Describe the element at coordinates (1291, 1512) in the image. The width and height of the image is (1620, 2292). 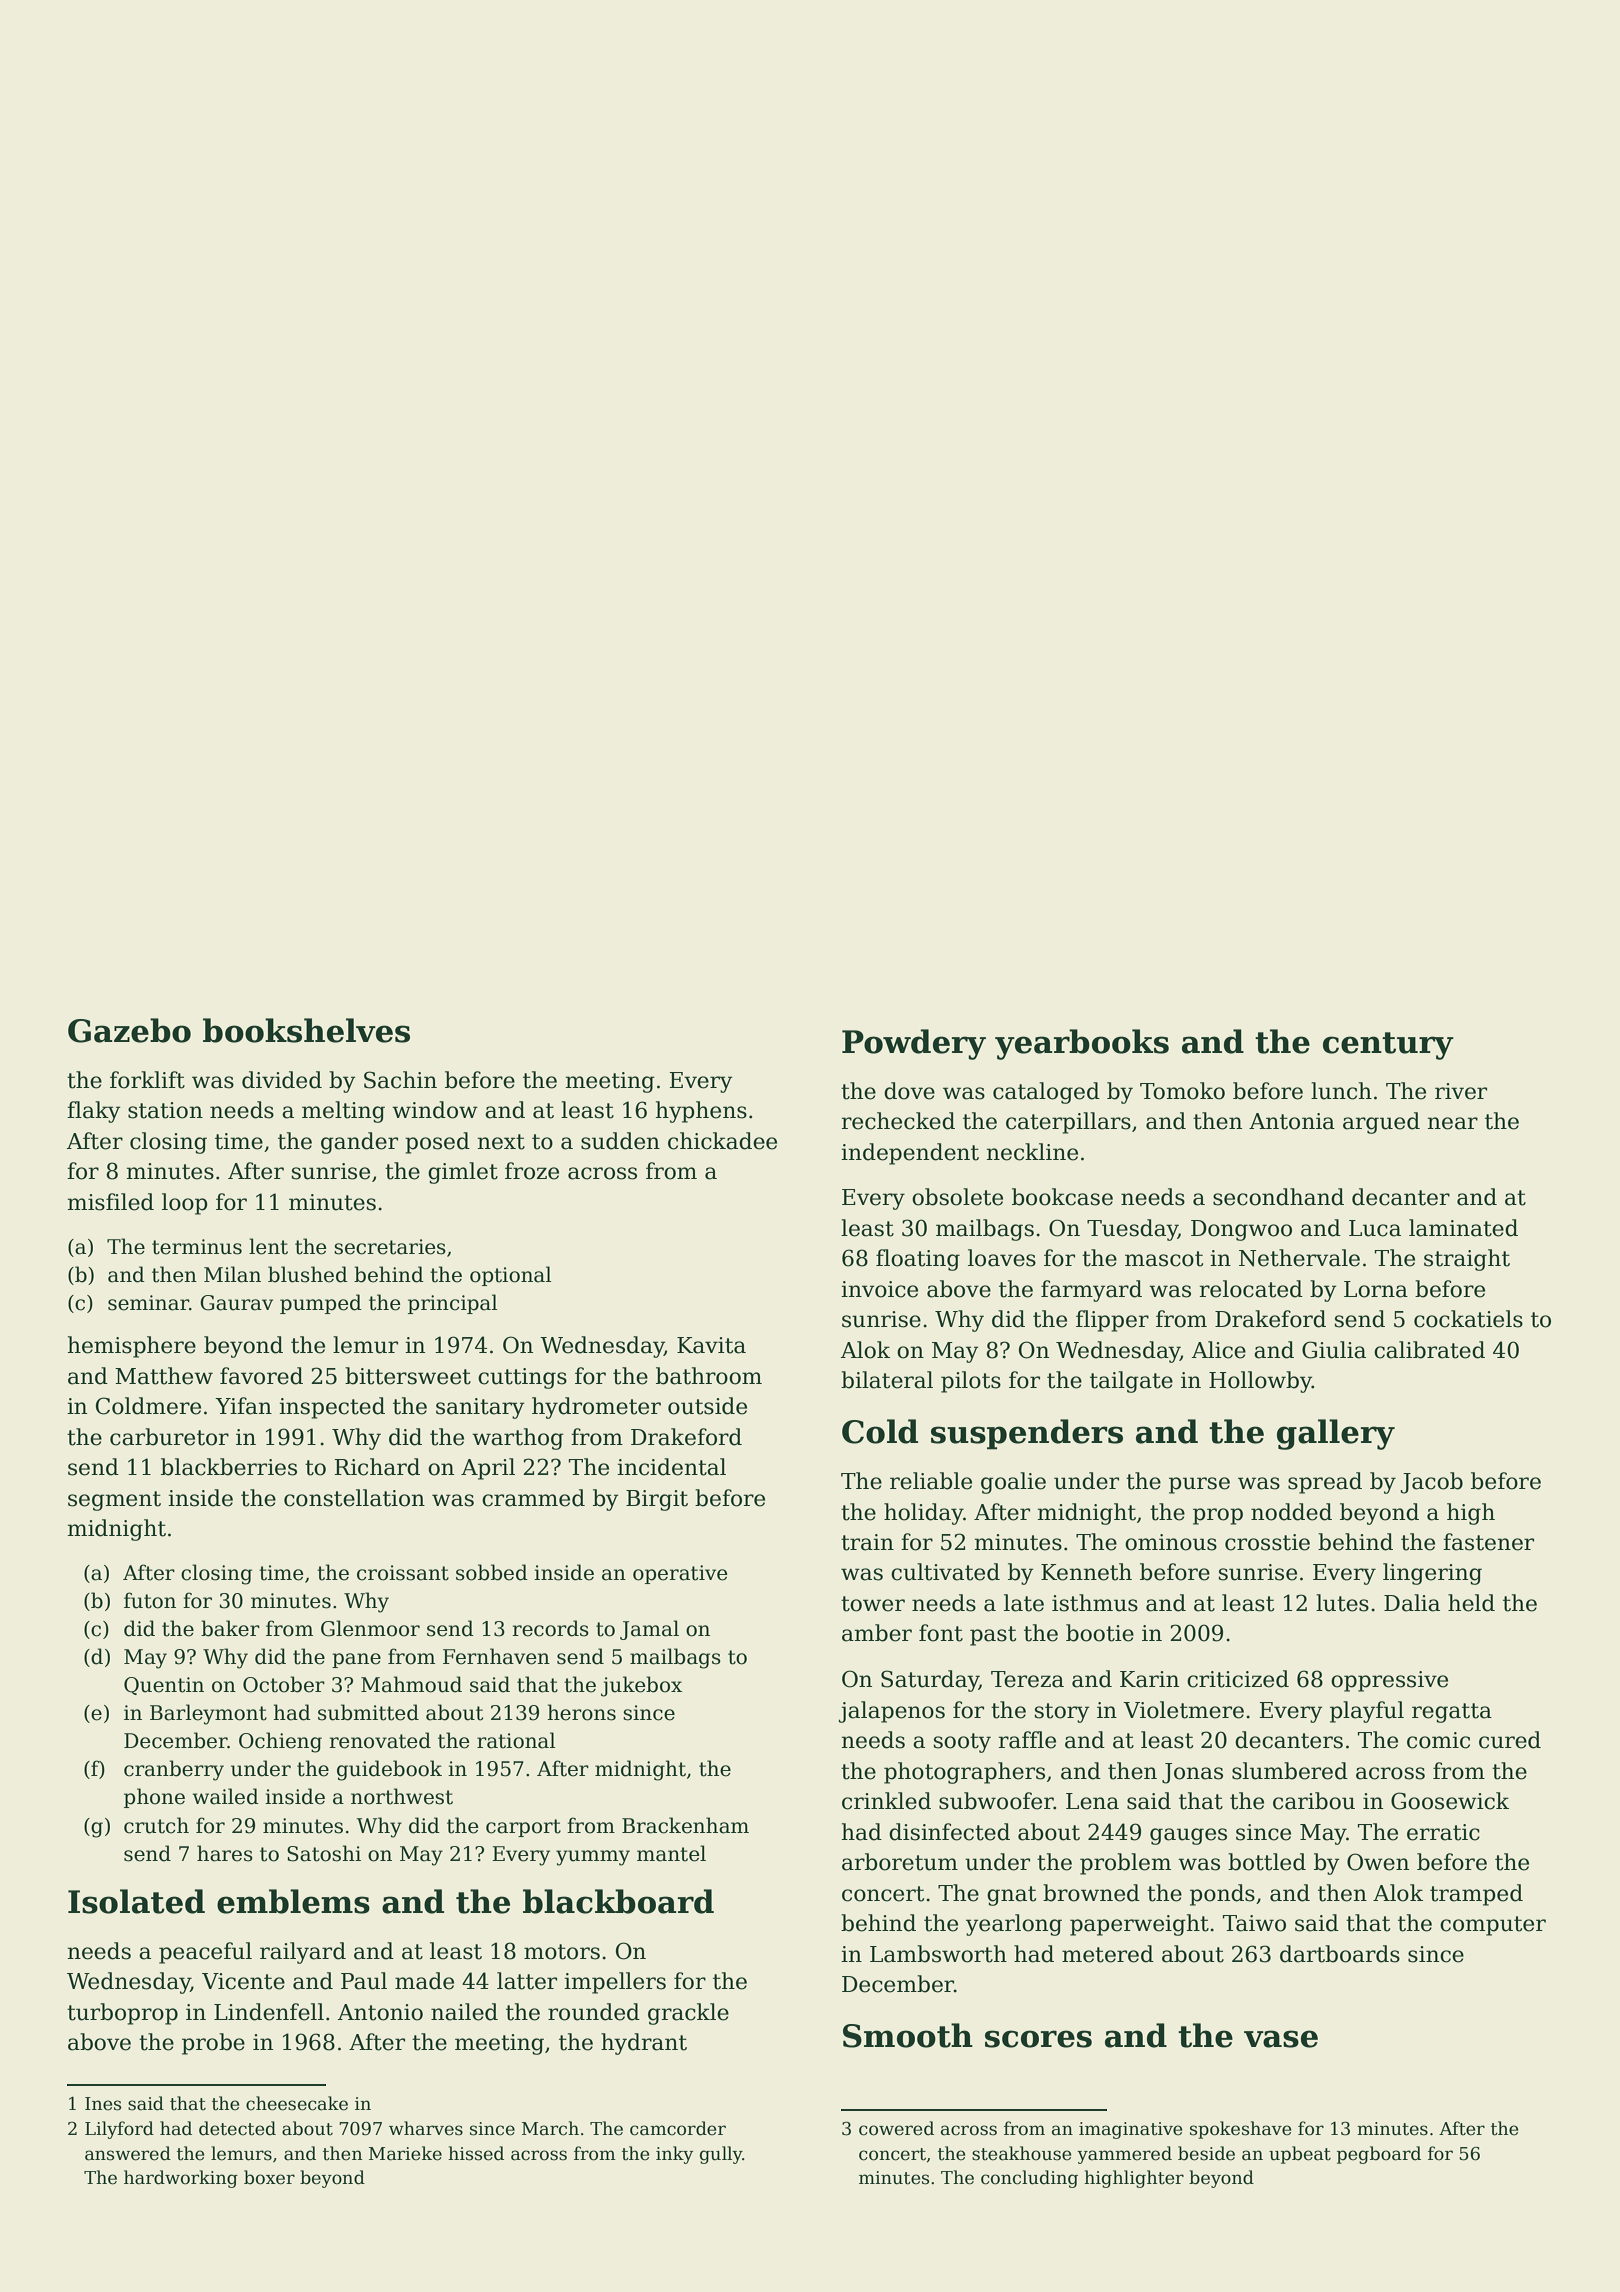
I see `nodded` at that location.
